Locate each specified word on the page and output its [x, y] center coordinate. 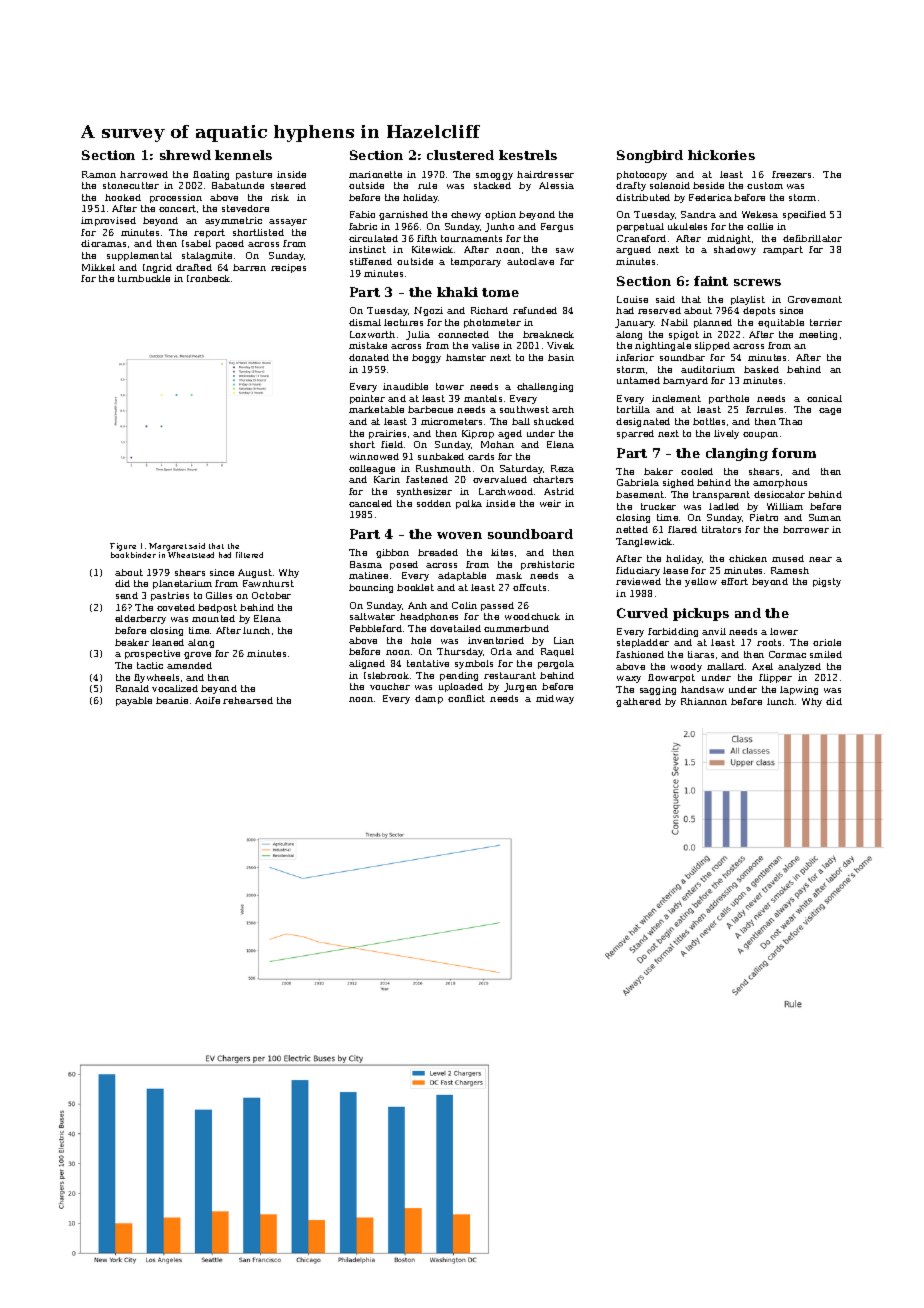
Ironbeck [208, 278]
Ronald [132, 688]
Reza [562, 468]
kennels [243, 155]
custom [765, 185]
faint [711, 281]
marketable [376, 409]
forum [794, 453]
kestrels [528, 155]
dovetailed [455, 628]
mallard [725, 666]
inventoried [496, 640]
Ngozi [428, 311]
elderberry [140, 619]
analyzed [799, 667]
